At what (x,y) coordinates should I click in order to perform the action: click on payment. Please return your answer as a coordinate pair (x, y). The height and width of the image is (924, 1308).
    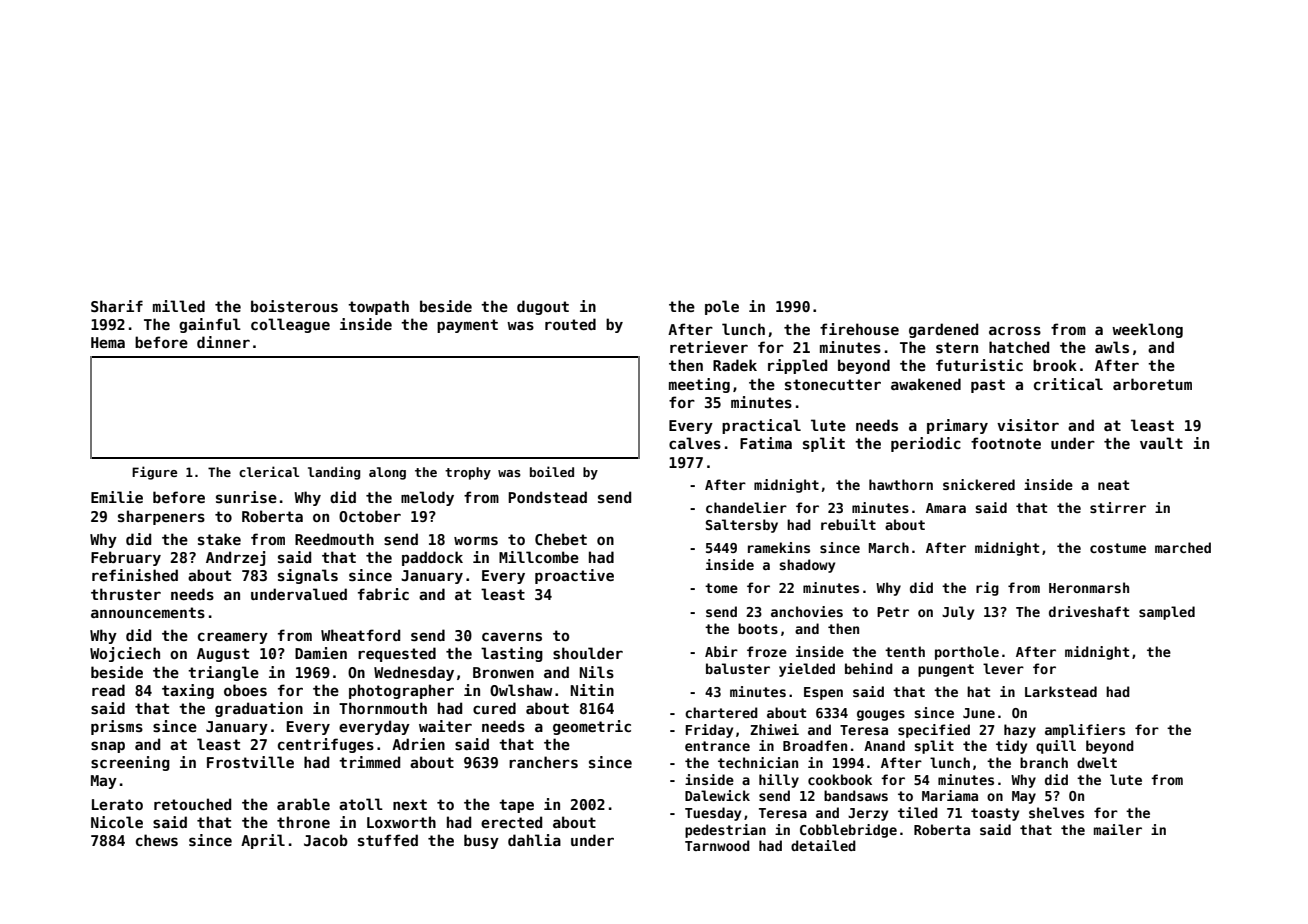
    Looking at the image, I should click on (467, 326).
